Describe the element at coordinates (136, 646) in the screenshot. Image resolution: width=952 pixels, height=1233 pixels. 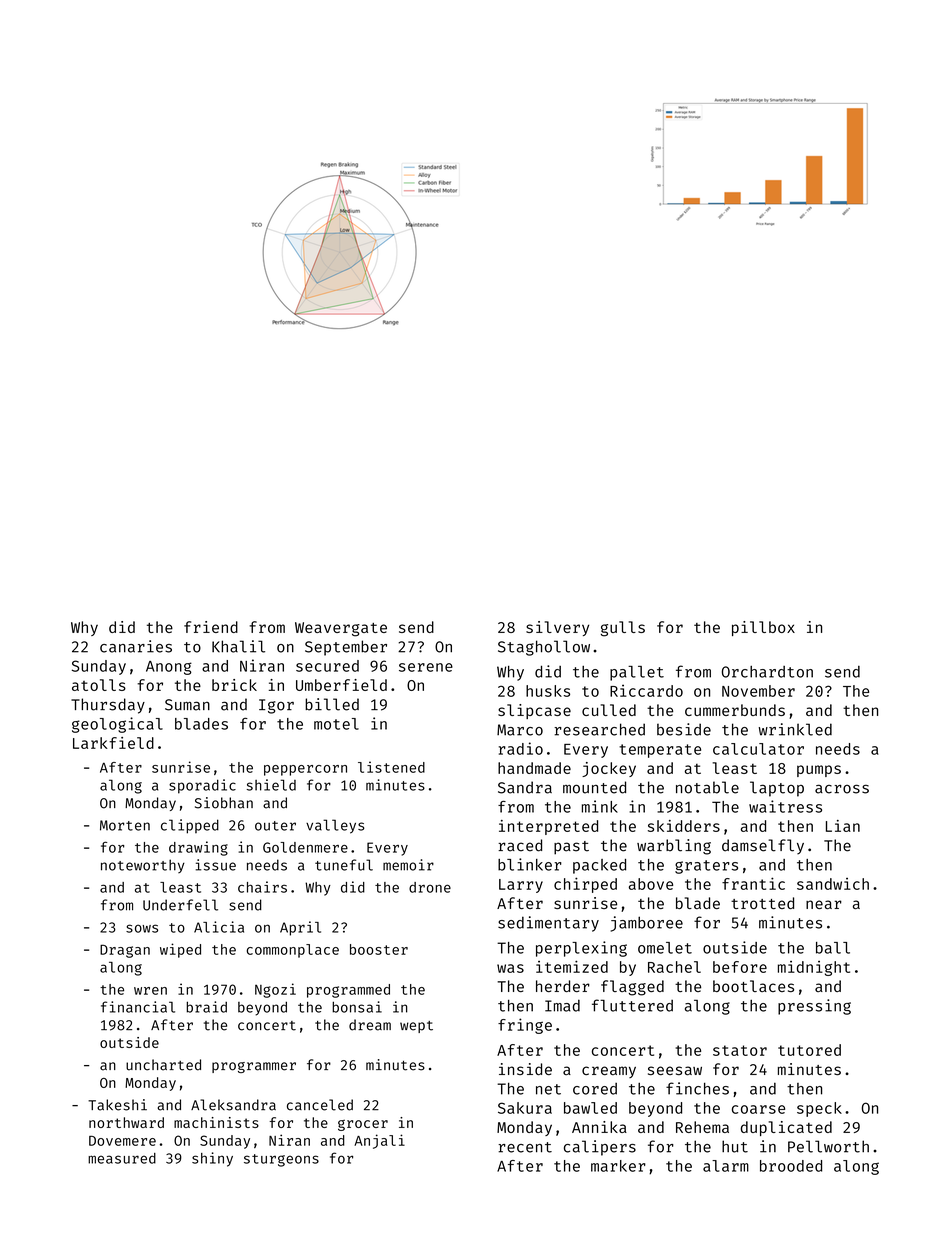
I see `canaries` at that location.
